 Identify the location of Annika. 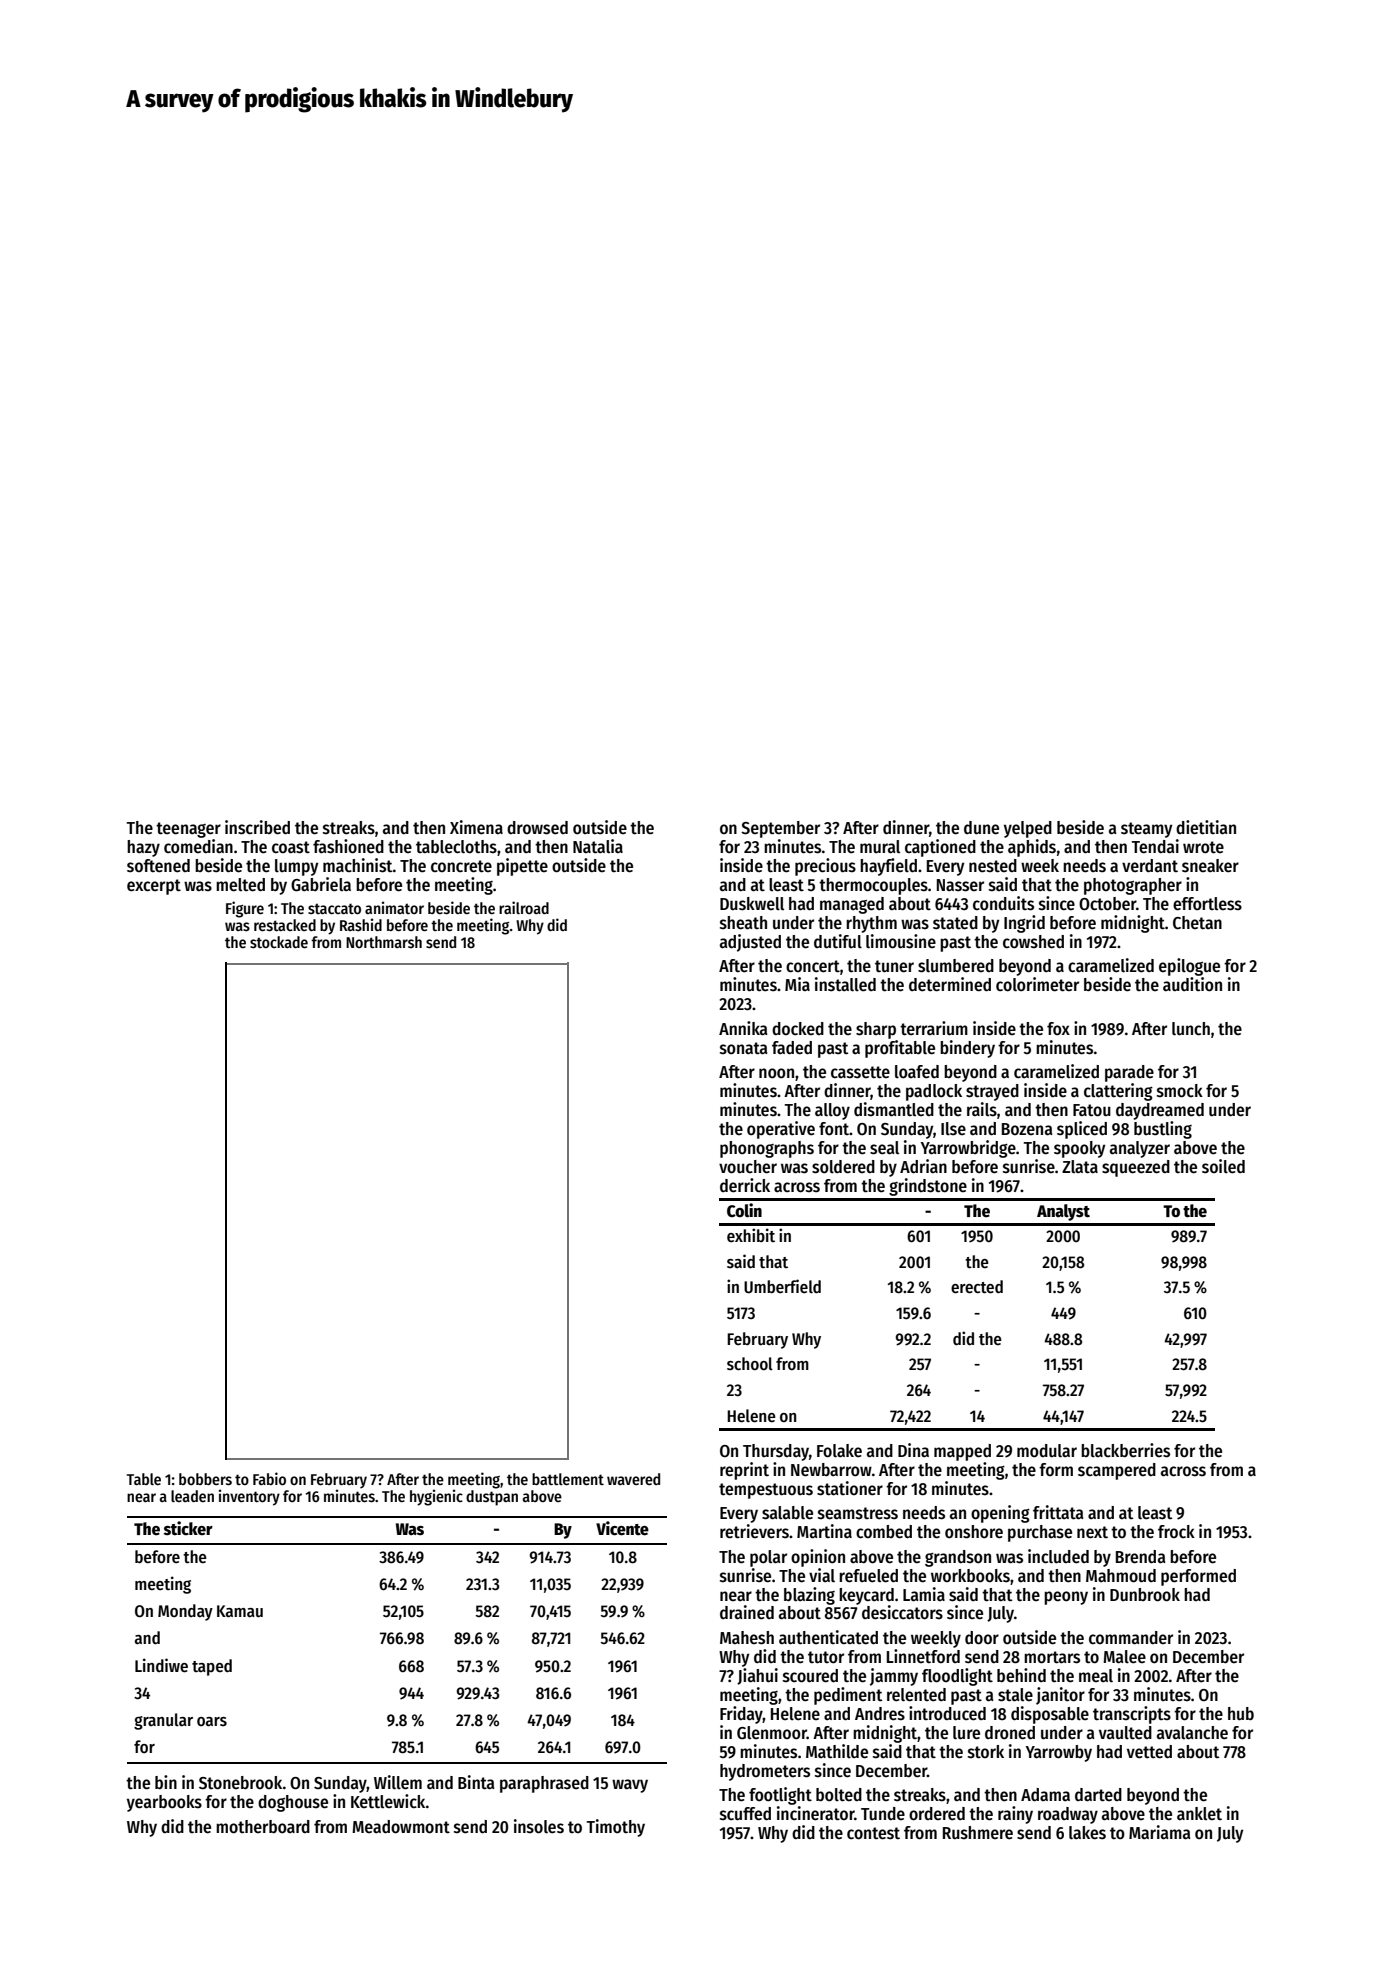
(743, 1028).
